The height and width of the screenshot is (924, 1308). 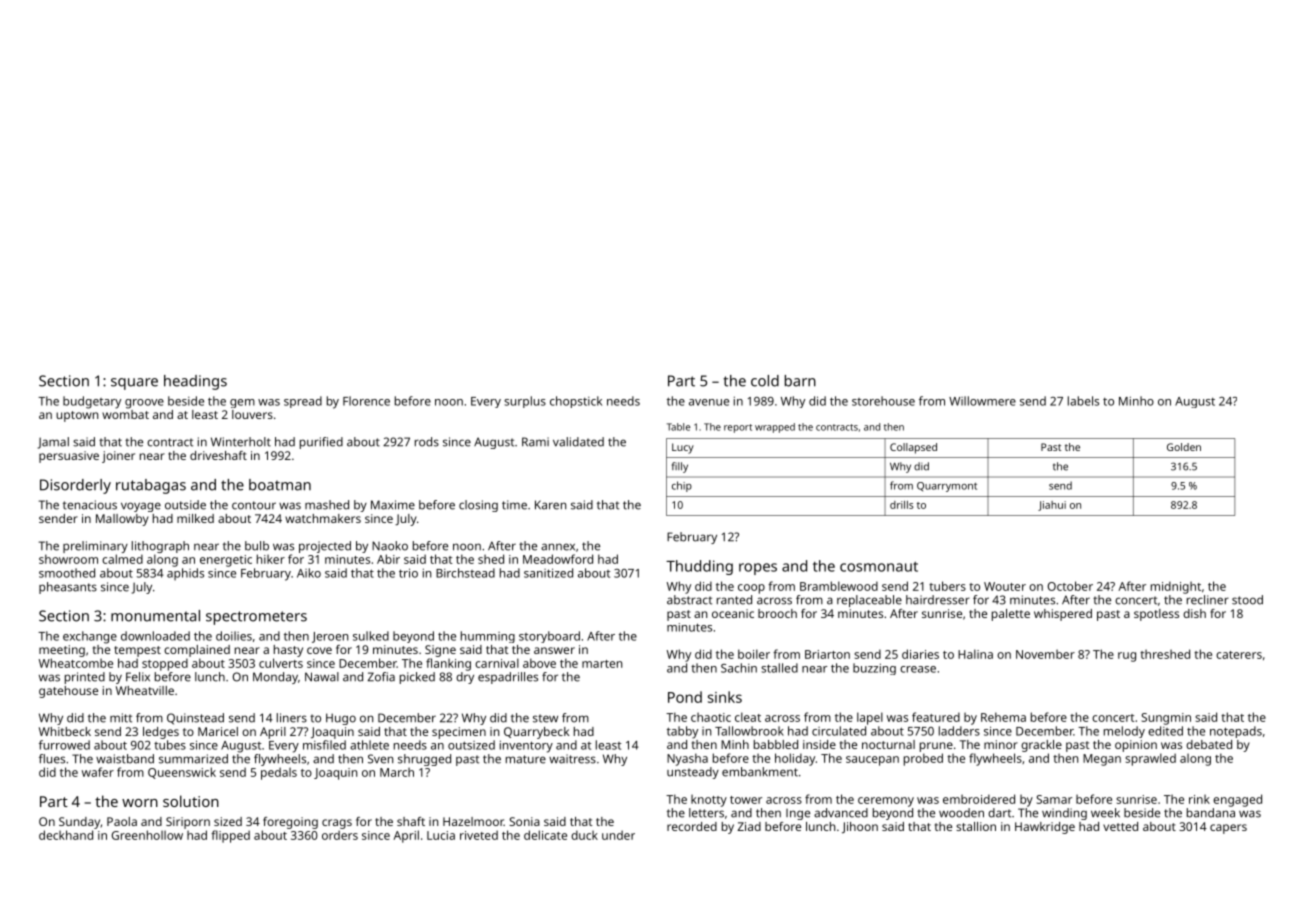 I want to click on Jiahui, so click(x=1052, y=506).
